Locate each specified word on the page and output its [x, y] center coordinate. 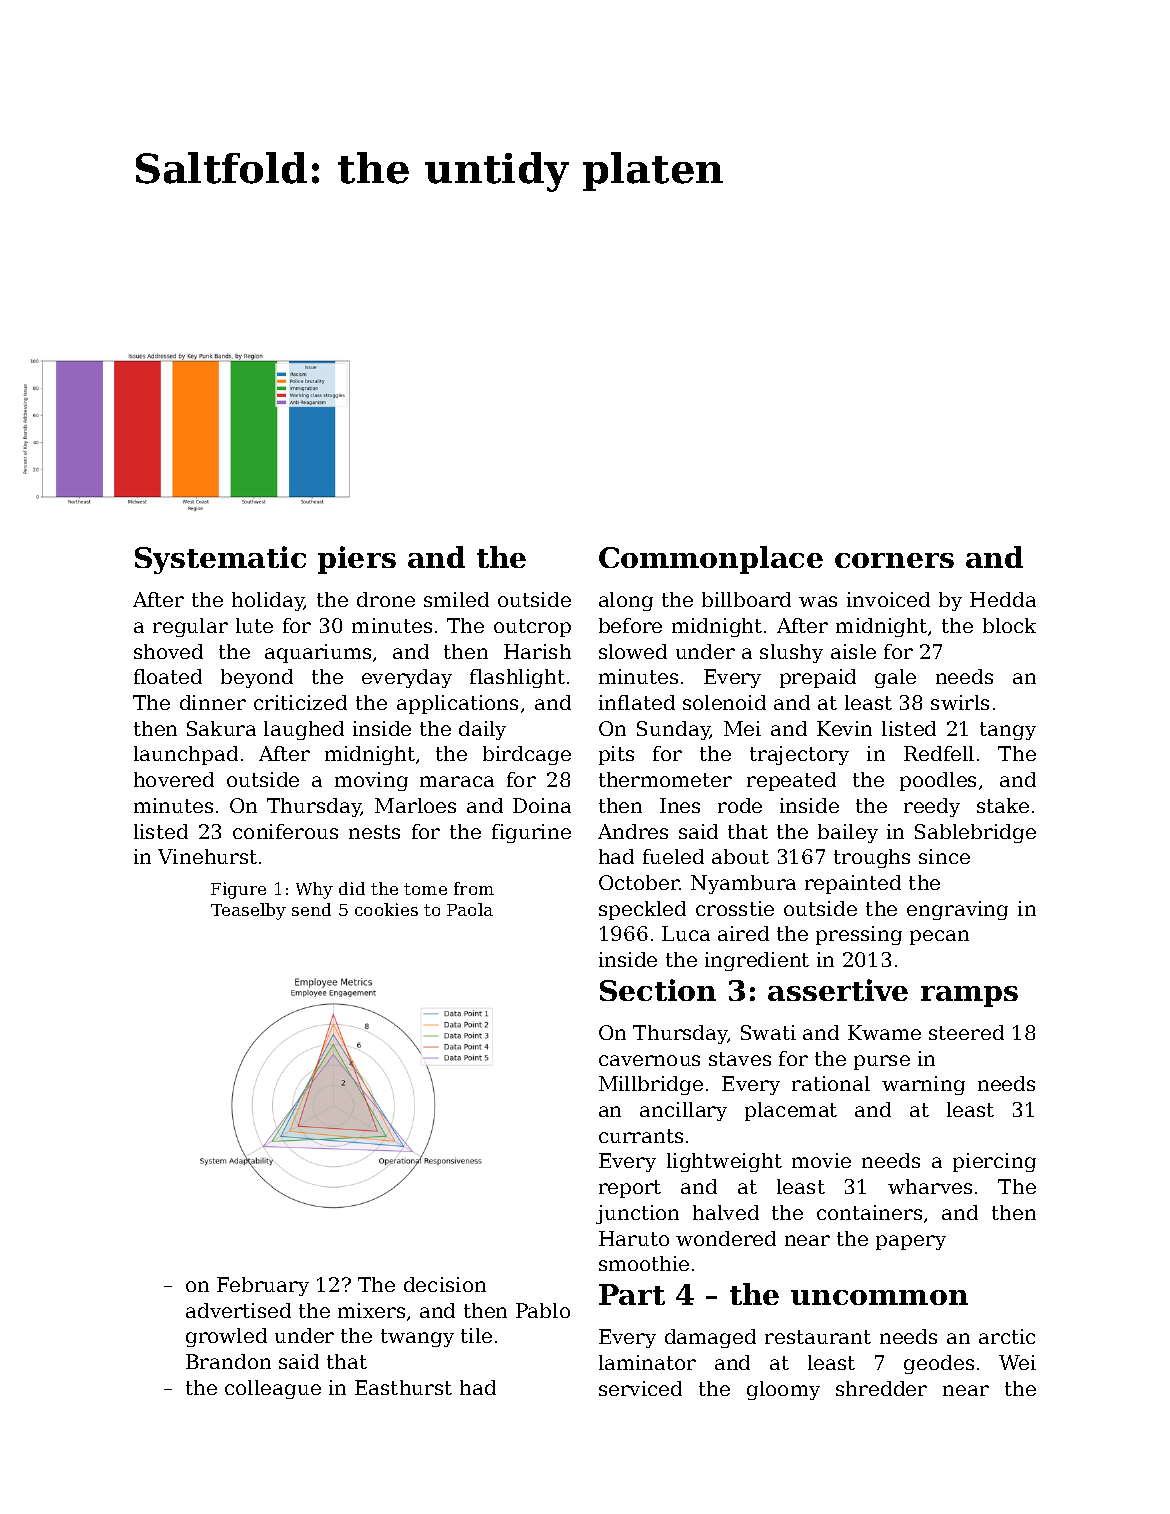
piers [357, 560]
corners [894, 560]
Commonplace [711, 560]
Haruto [634, 1238]
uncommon [879, 1297]
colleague [273, 1389]
